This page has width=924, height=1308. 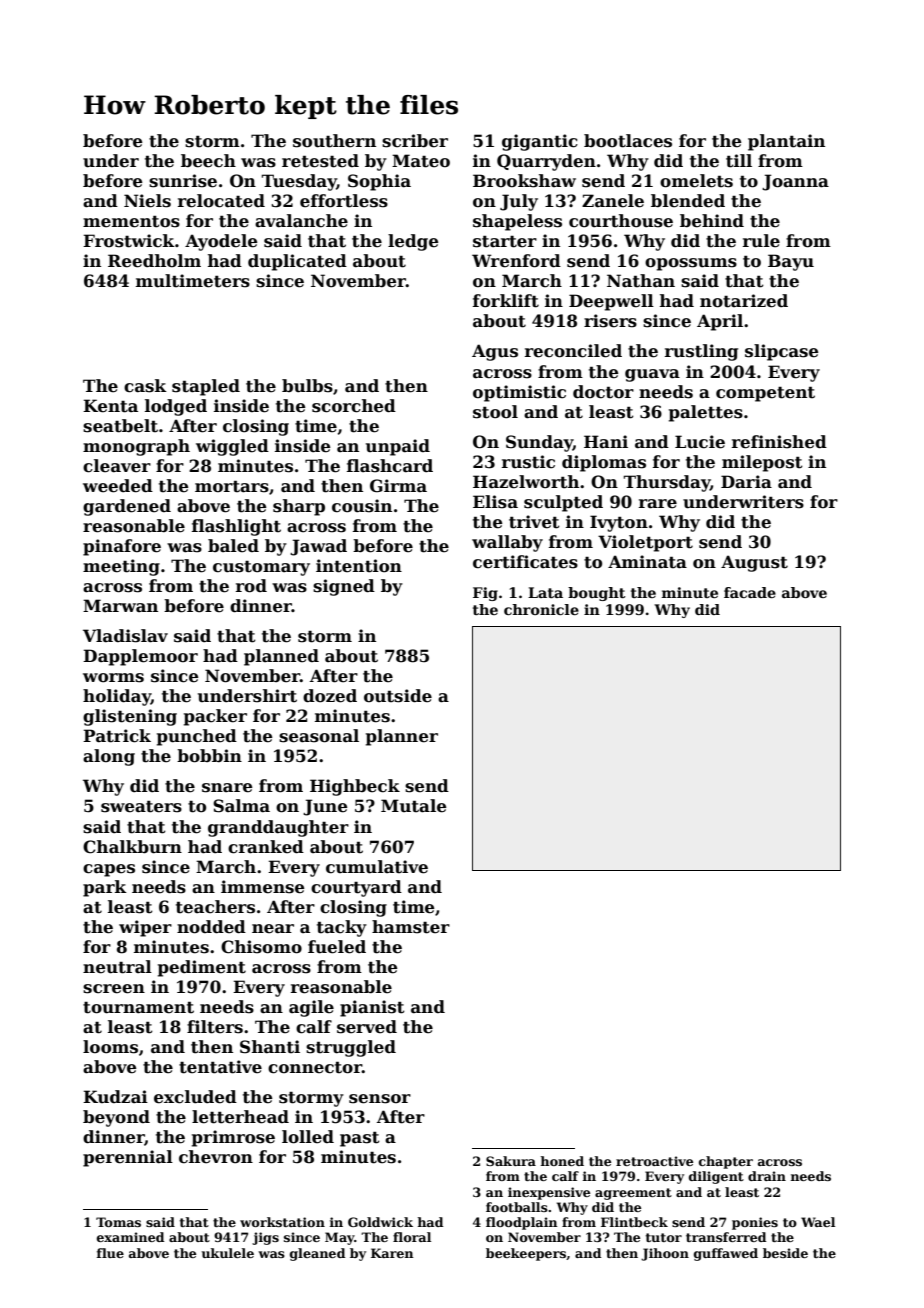 What do you see at coordinates (117, 466) in the page?
I see `cleaver` at bounding box center [117, 466].
